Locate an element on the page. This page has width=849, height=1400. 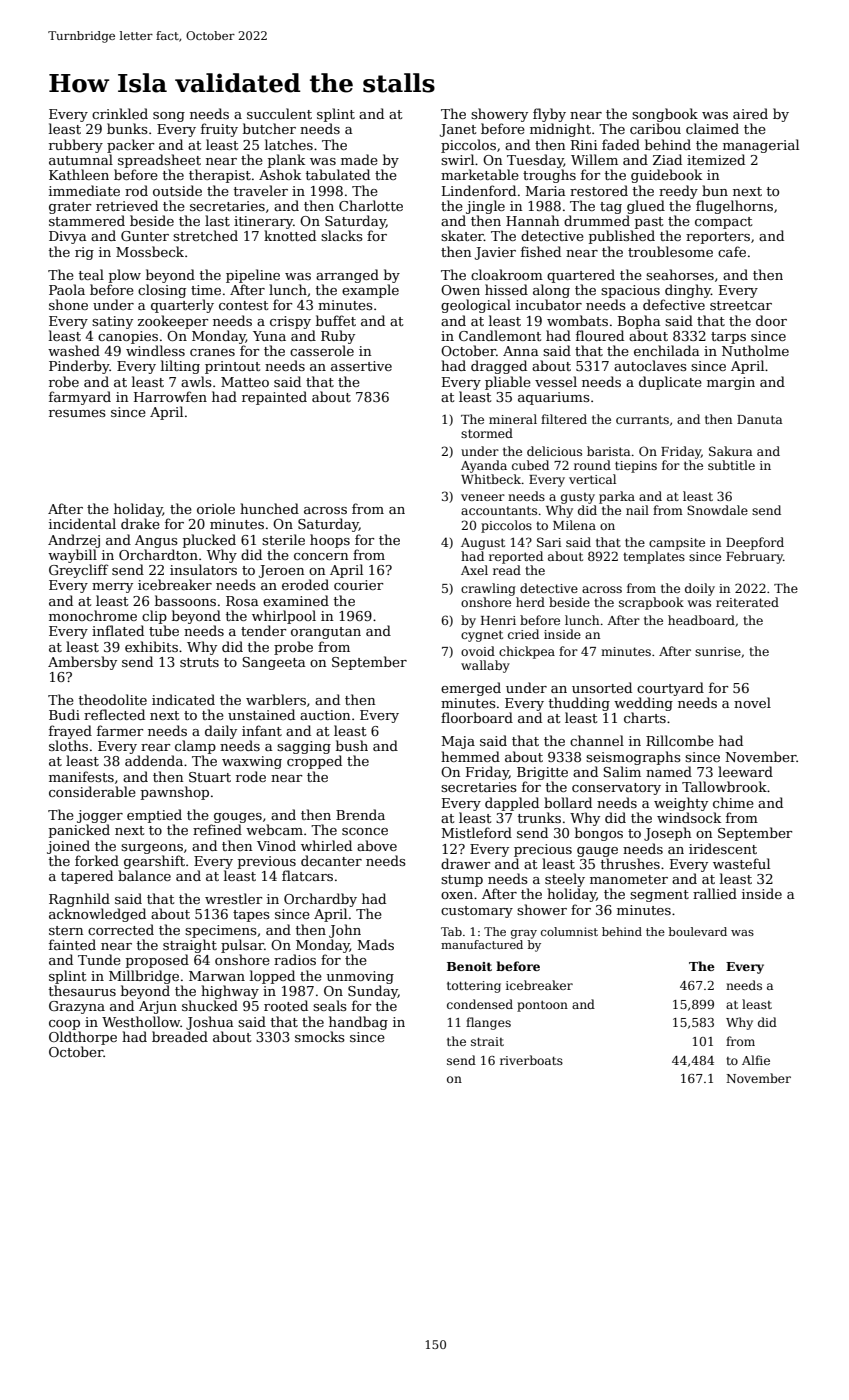
Danuta is located at coordinates (760, 419).
